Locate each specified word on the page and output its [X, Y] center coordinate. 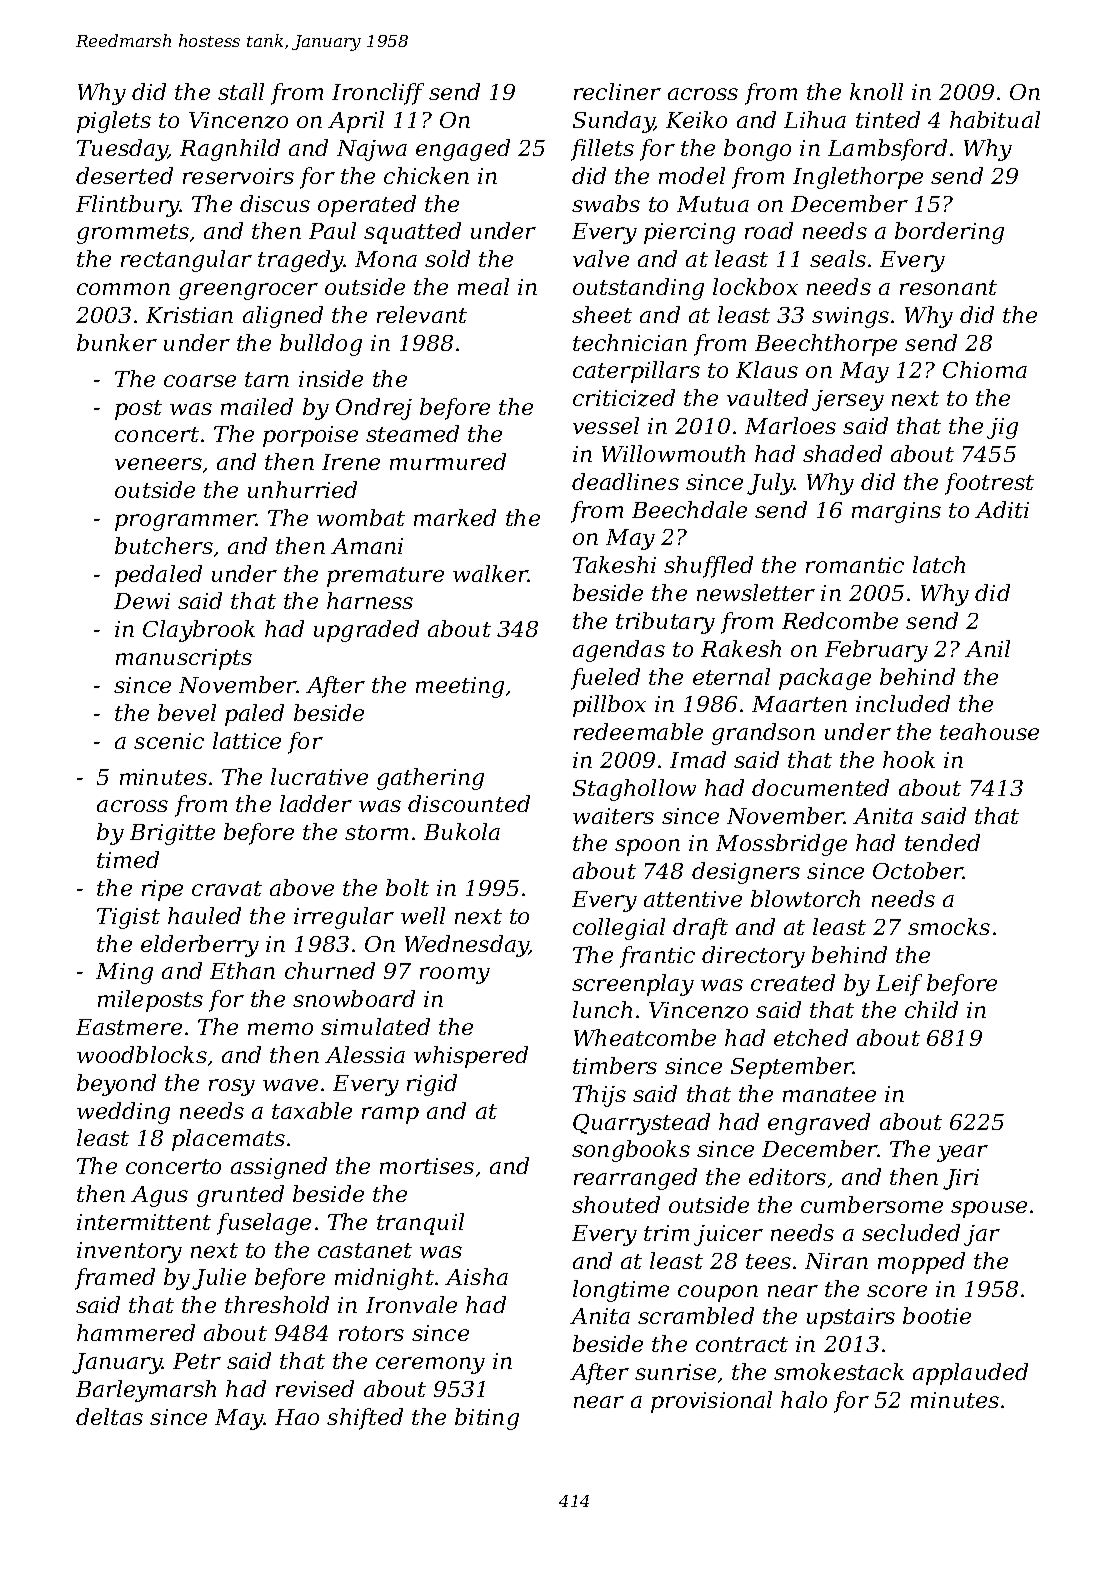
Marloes [790, 425]
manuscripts [184, 659]
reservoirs [238, 176]
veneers [158, 464]
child [931, 1009]
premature [385, 577]
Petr [197, 1361]
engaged [463, 150]
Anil [987, 648]
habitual [995, 119]
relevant [422, 314]
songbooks [631, 1151]
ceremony [430, 1365]
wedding [123, 1113]
